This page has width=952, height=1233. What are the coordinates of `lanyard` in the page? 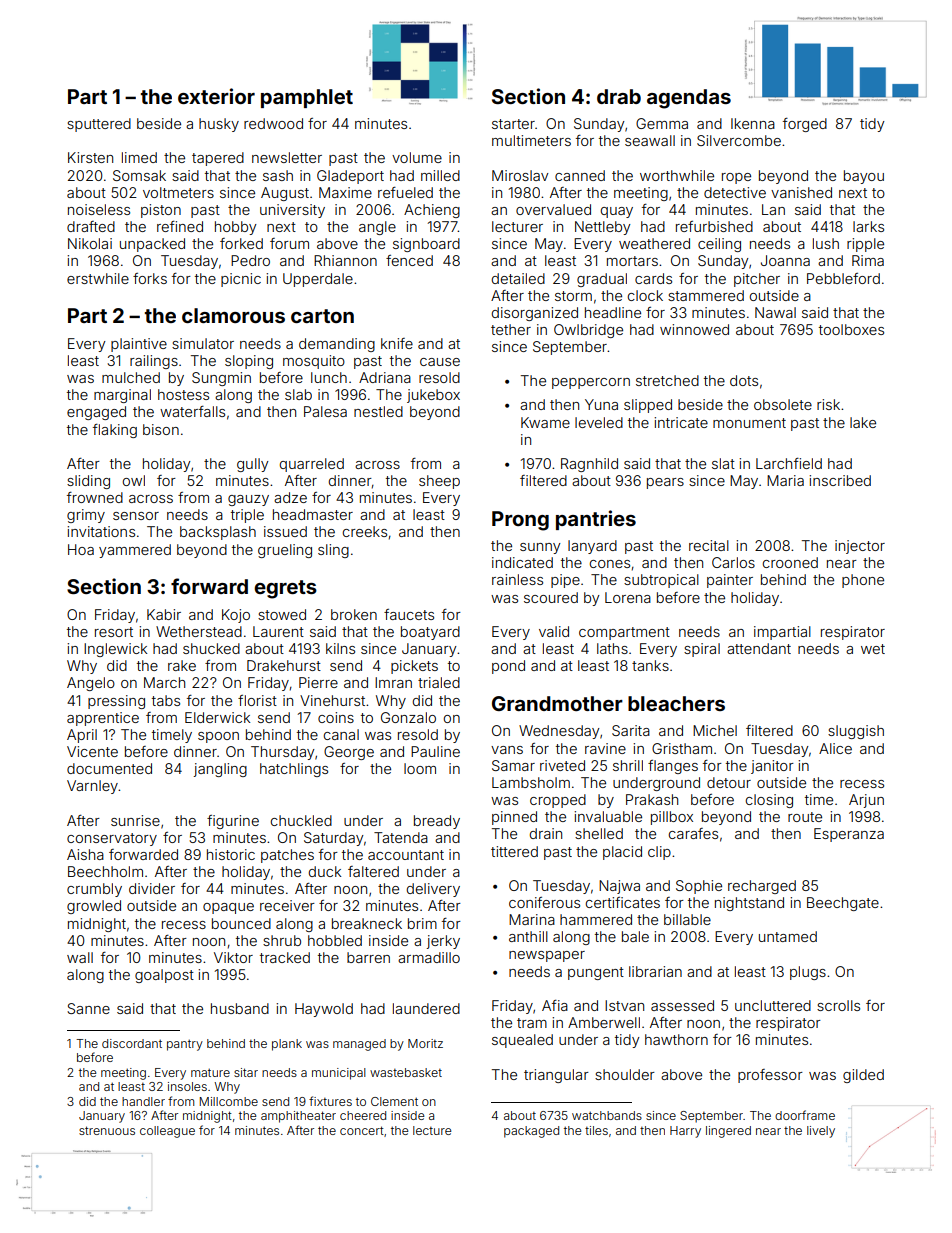 It's located at (592, 547).
